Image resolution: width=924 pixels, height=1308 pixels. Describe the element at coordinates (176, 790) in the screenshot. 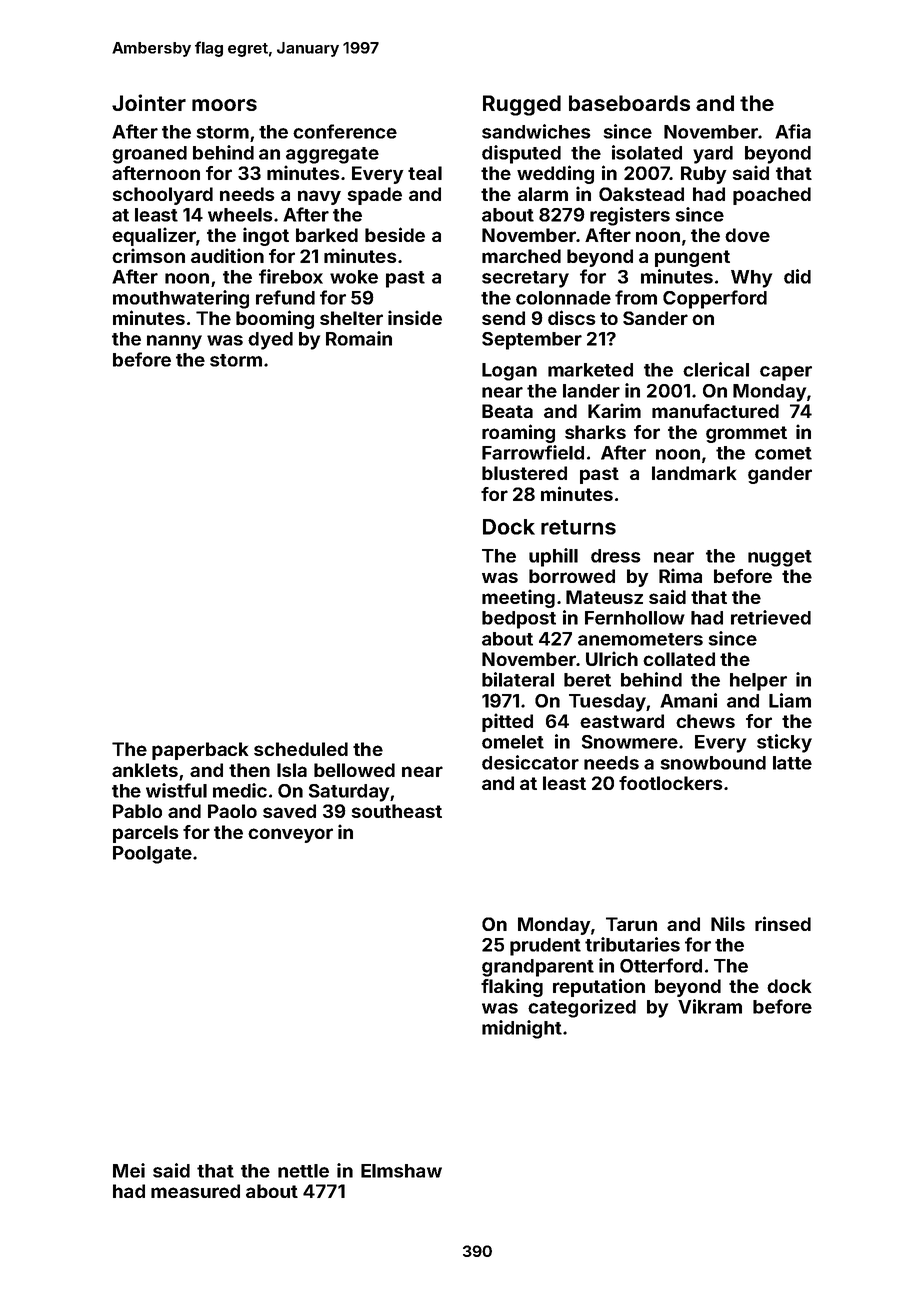

I see `wistful` at that location.
